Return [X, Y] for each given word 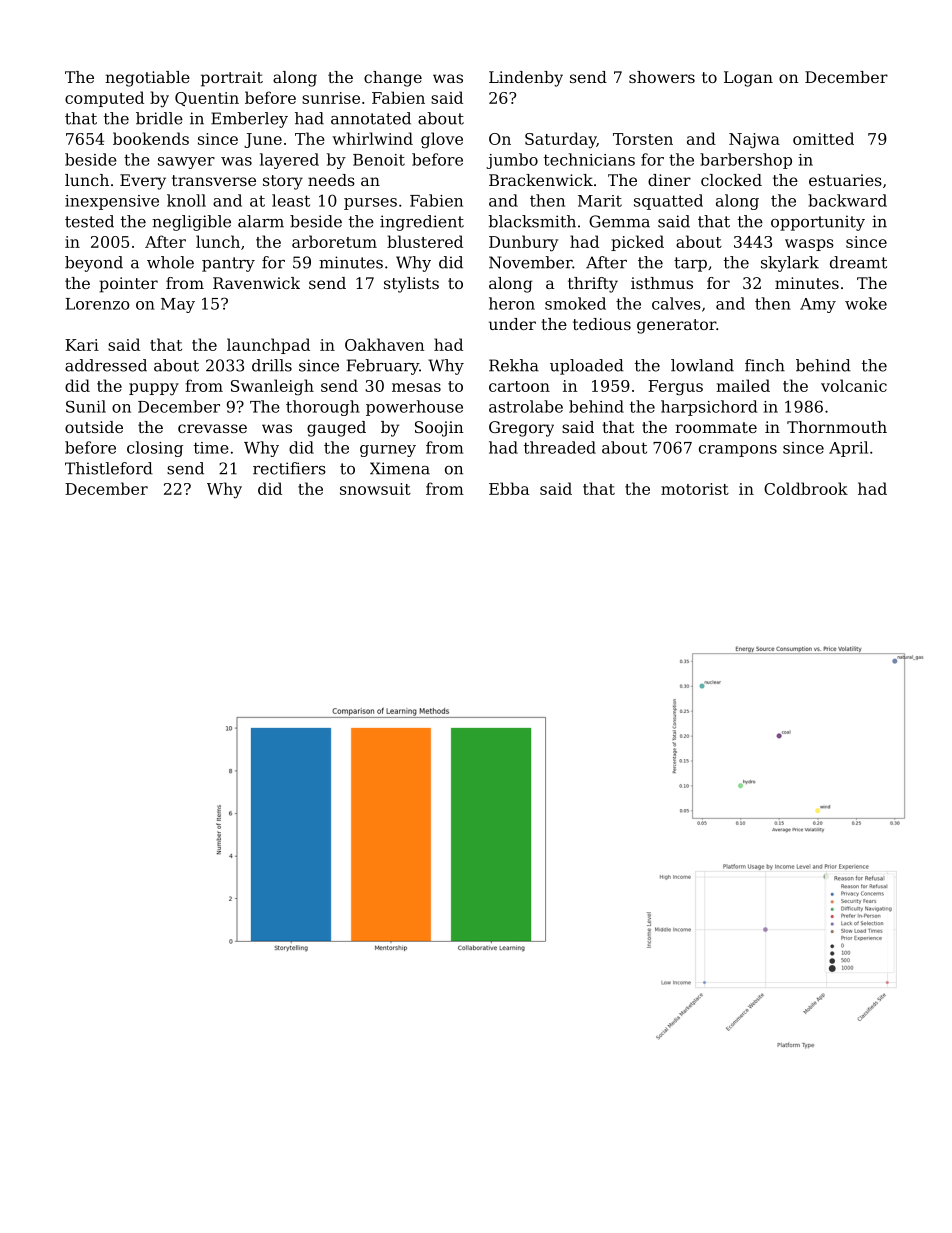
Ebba [509, 488]
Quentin [207, 99]
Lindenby [526, 79]
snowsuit [375, 489]
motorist [695, 489]
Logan [748, 79]
